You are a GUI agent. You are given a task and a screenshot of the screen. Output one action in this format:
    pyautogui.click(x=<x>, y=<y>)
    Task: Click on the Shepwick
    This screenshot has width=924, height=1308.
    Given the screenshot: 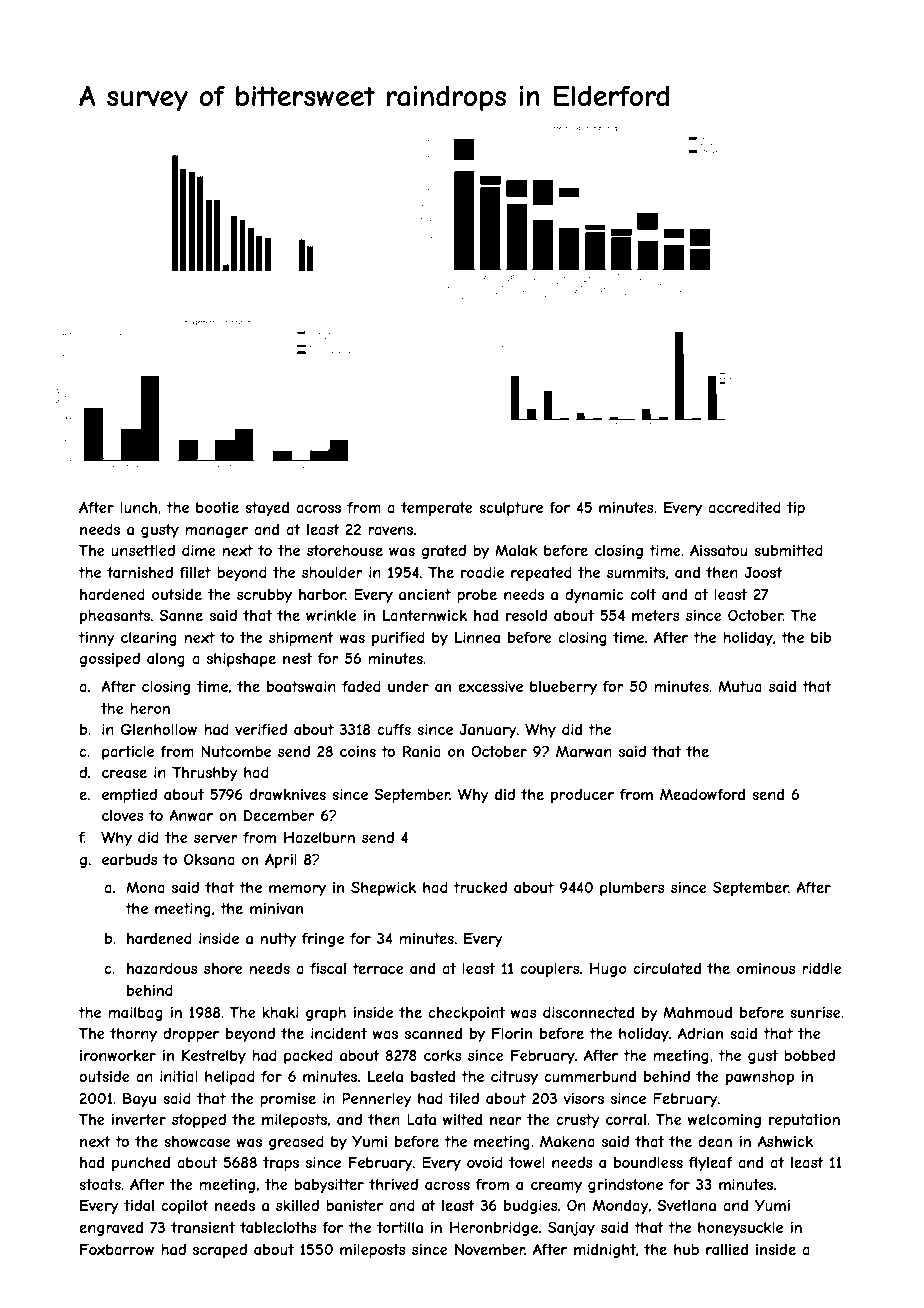 What is the action you would take?
    pyautogui.click(x=383, y=888)
